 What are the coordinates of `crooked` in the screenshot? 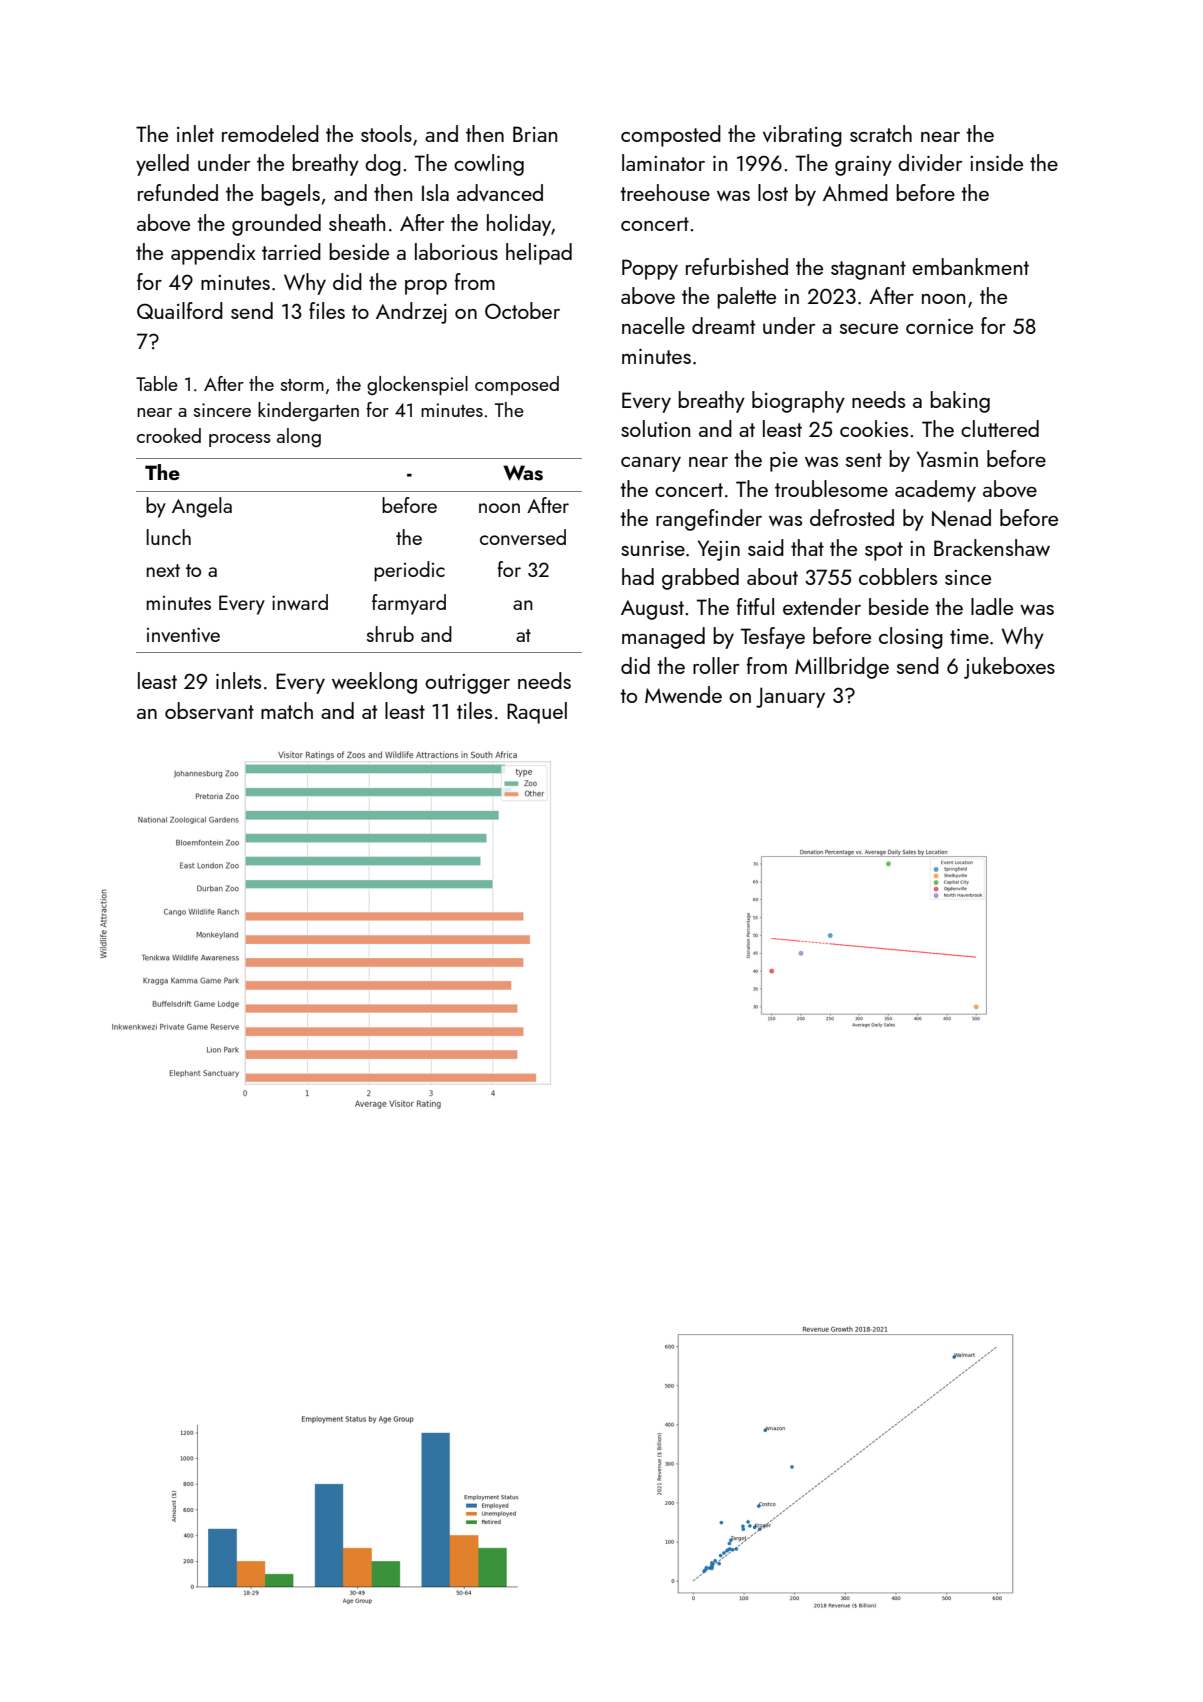 It's located at (169, 435).
